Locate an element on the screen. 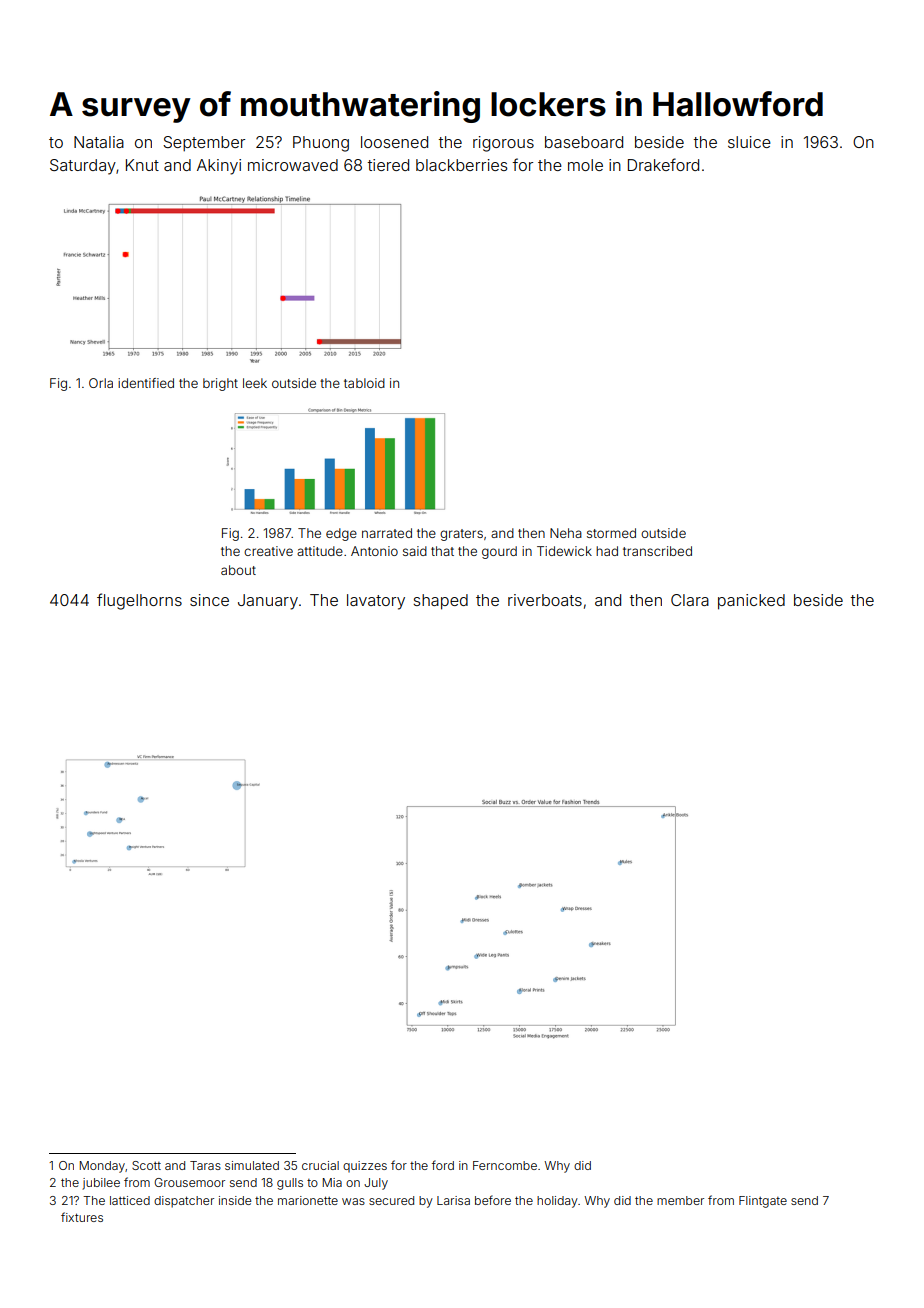 The image size is (924, 1308). Clara is located at coordinates (690, 600).
